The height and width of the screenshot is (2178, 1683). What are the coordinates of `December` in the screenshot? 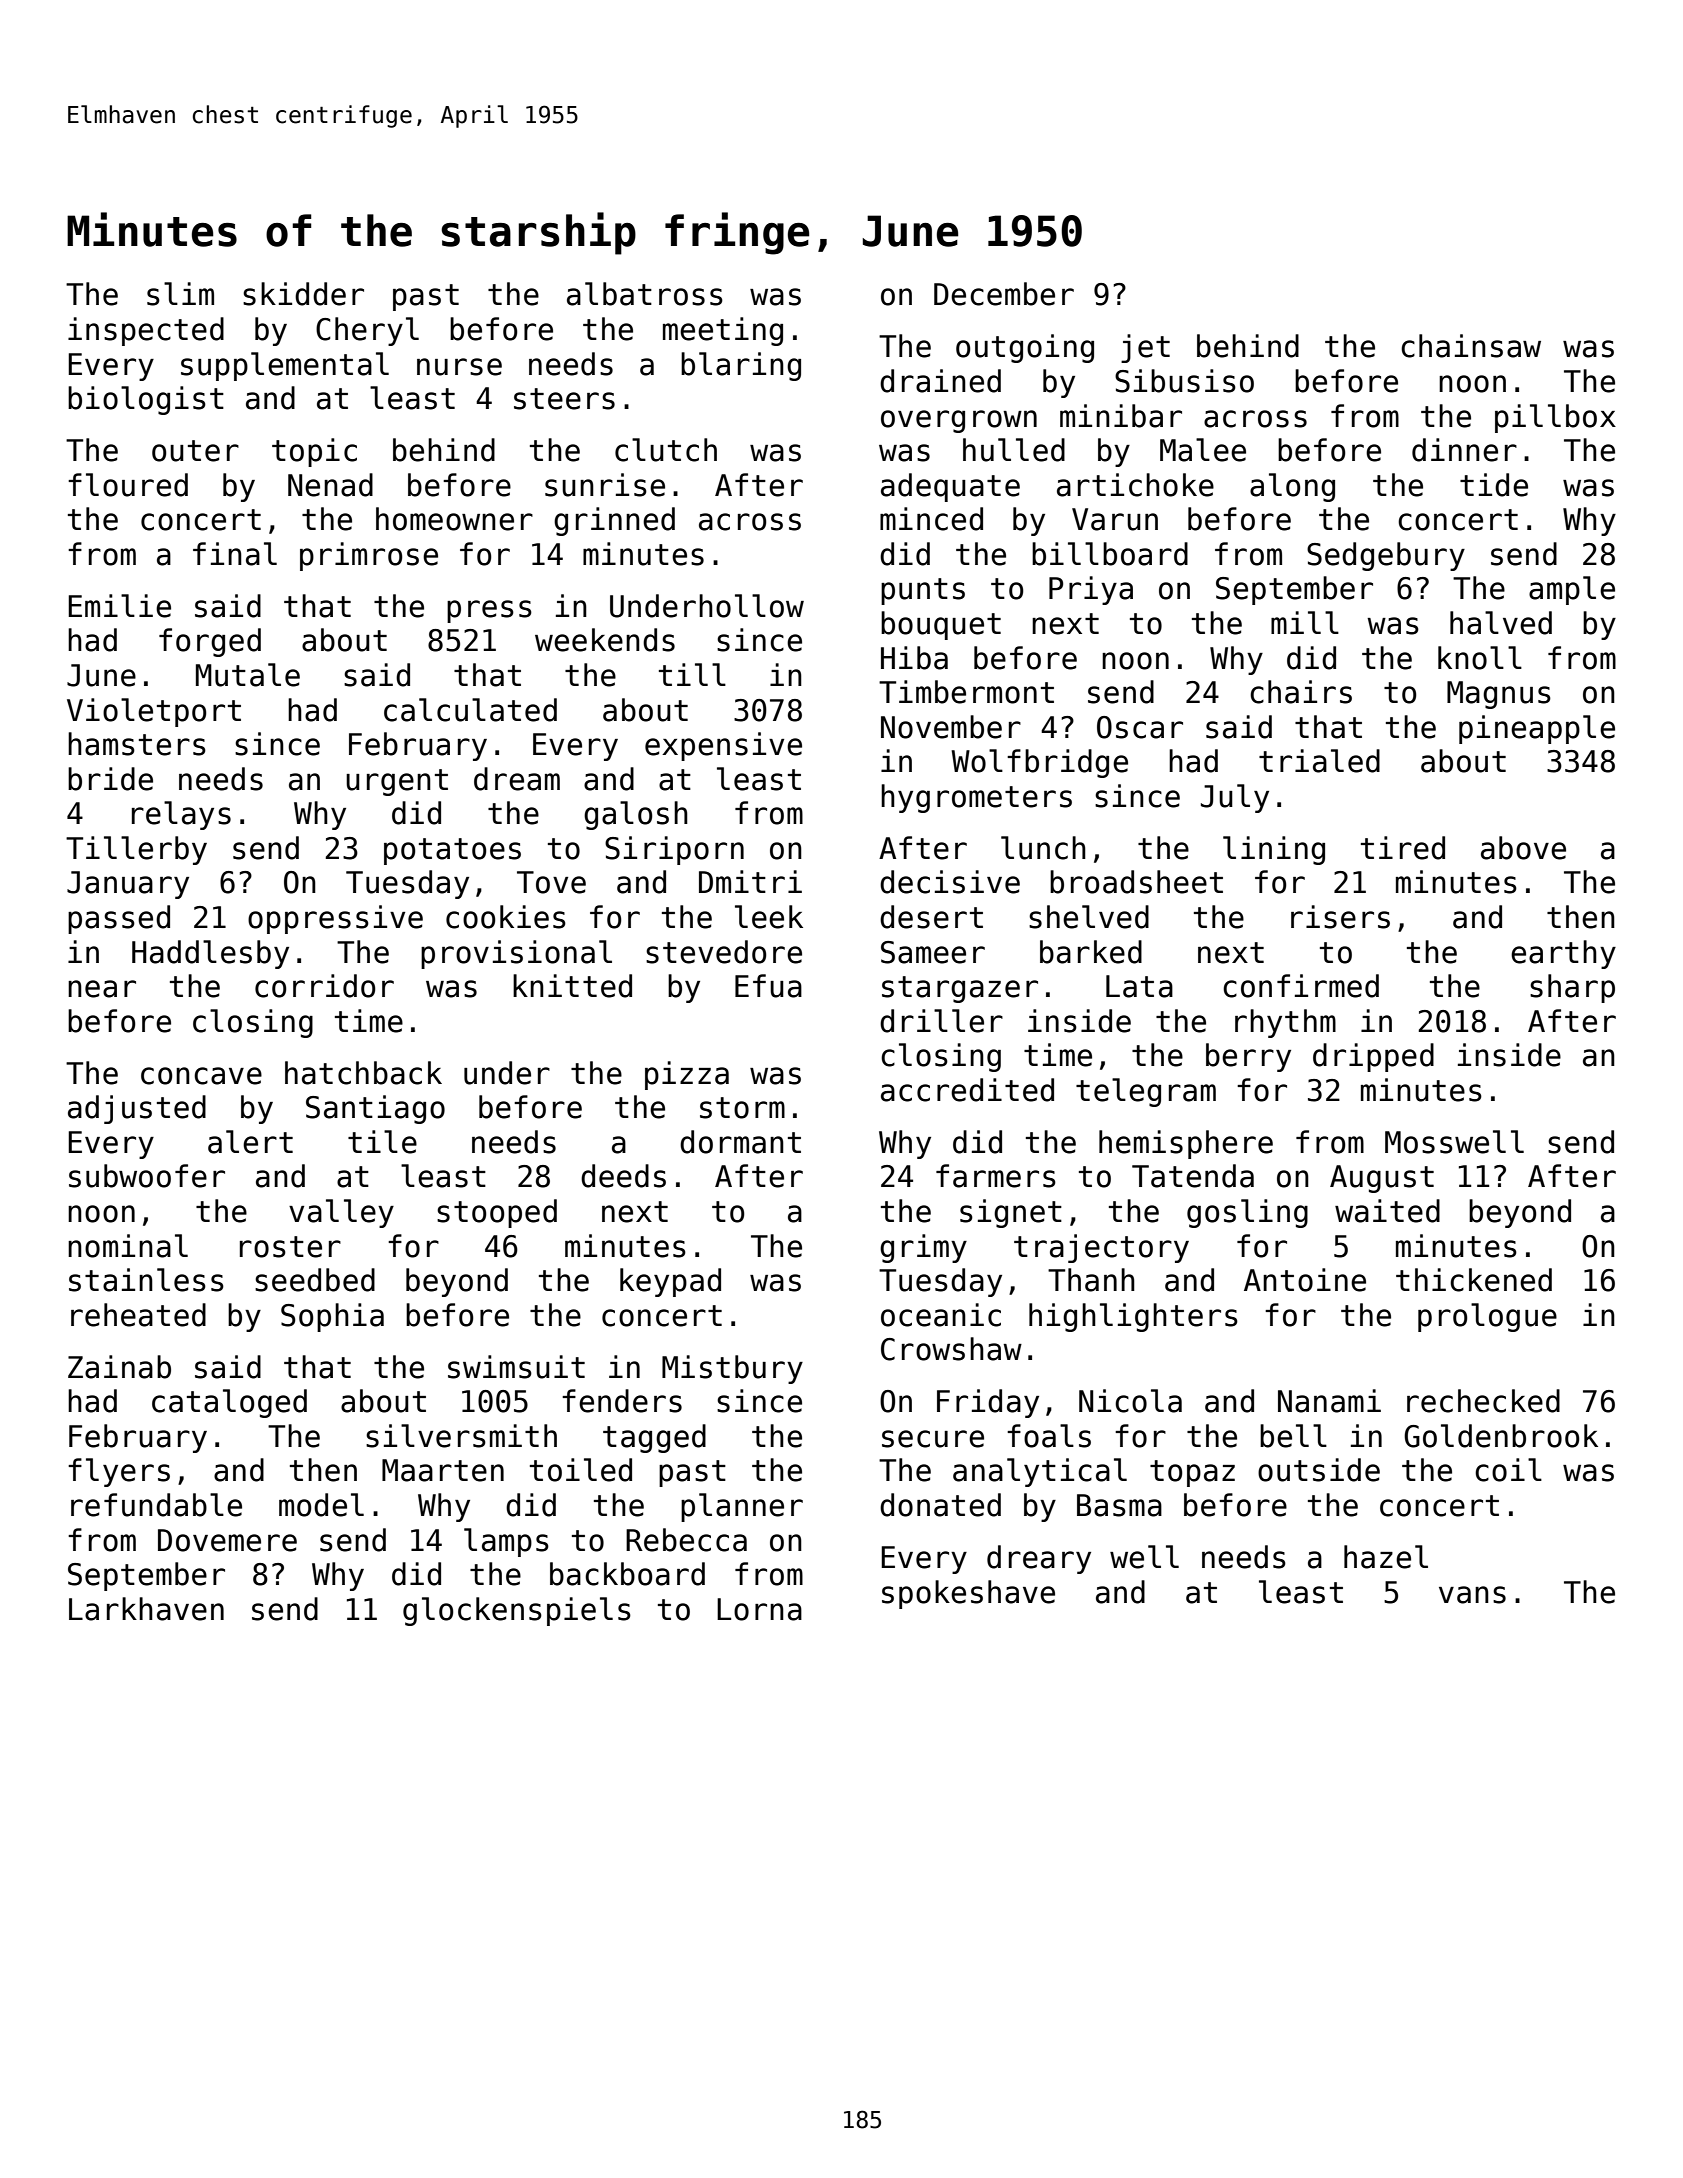 It's located at (1004, 294).
